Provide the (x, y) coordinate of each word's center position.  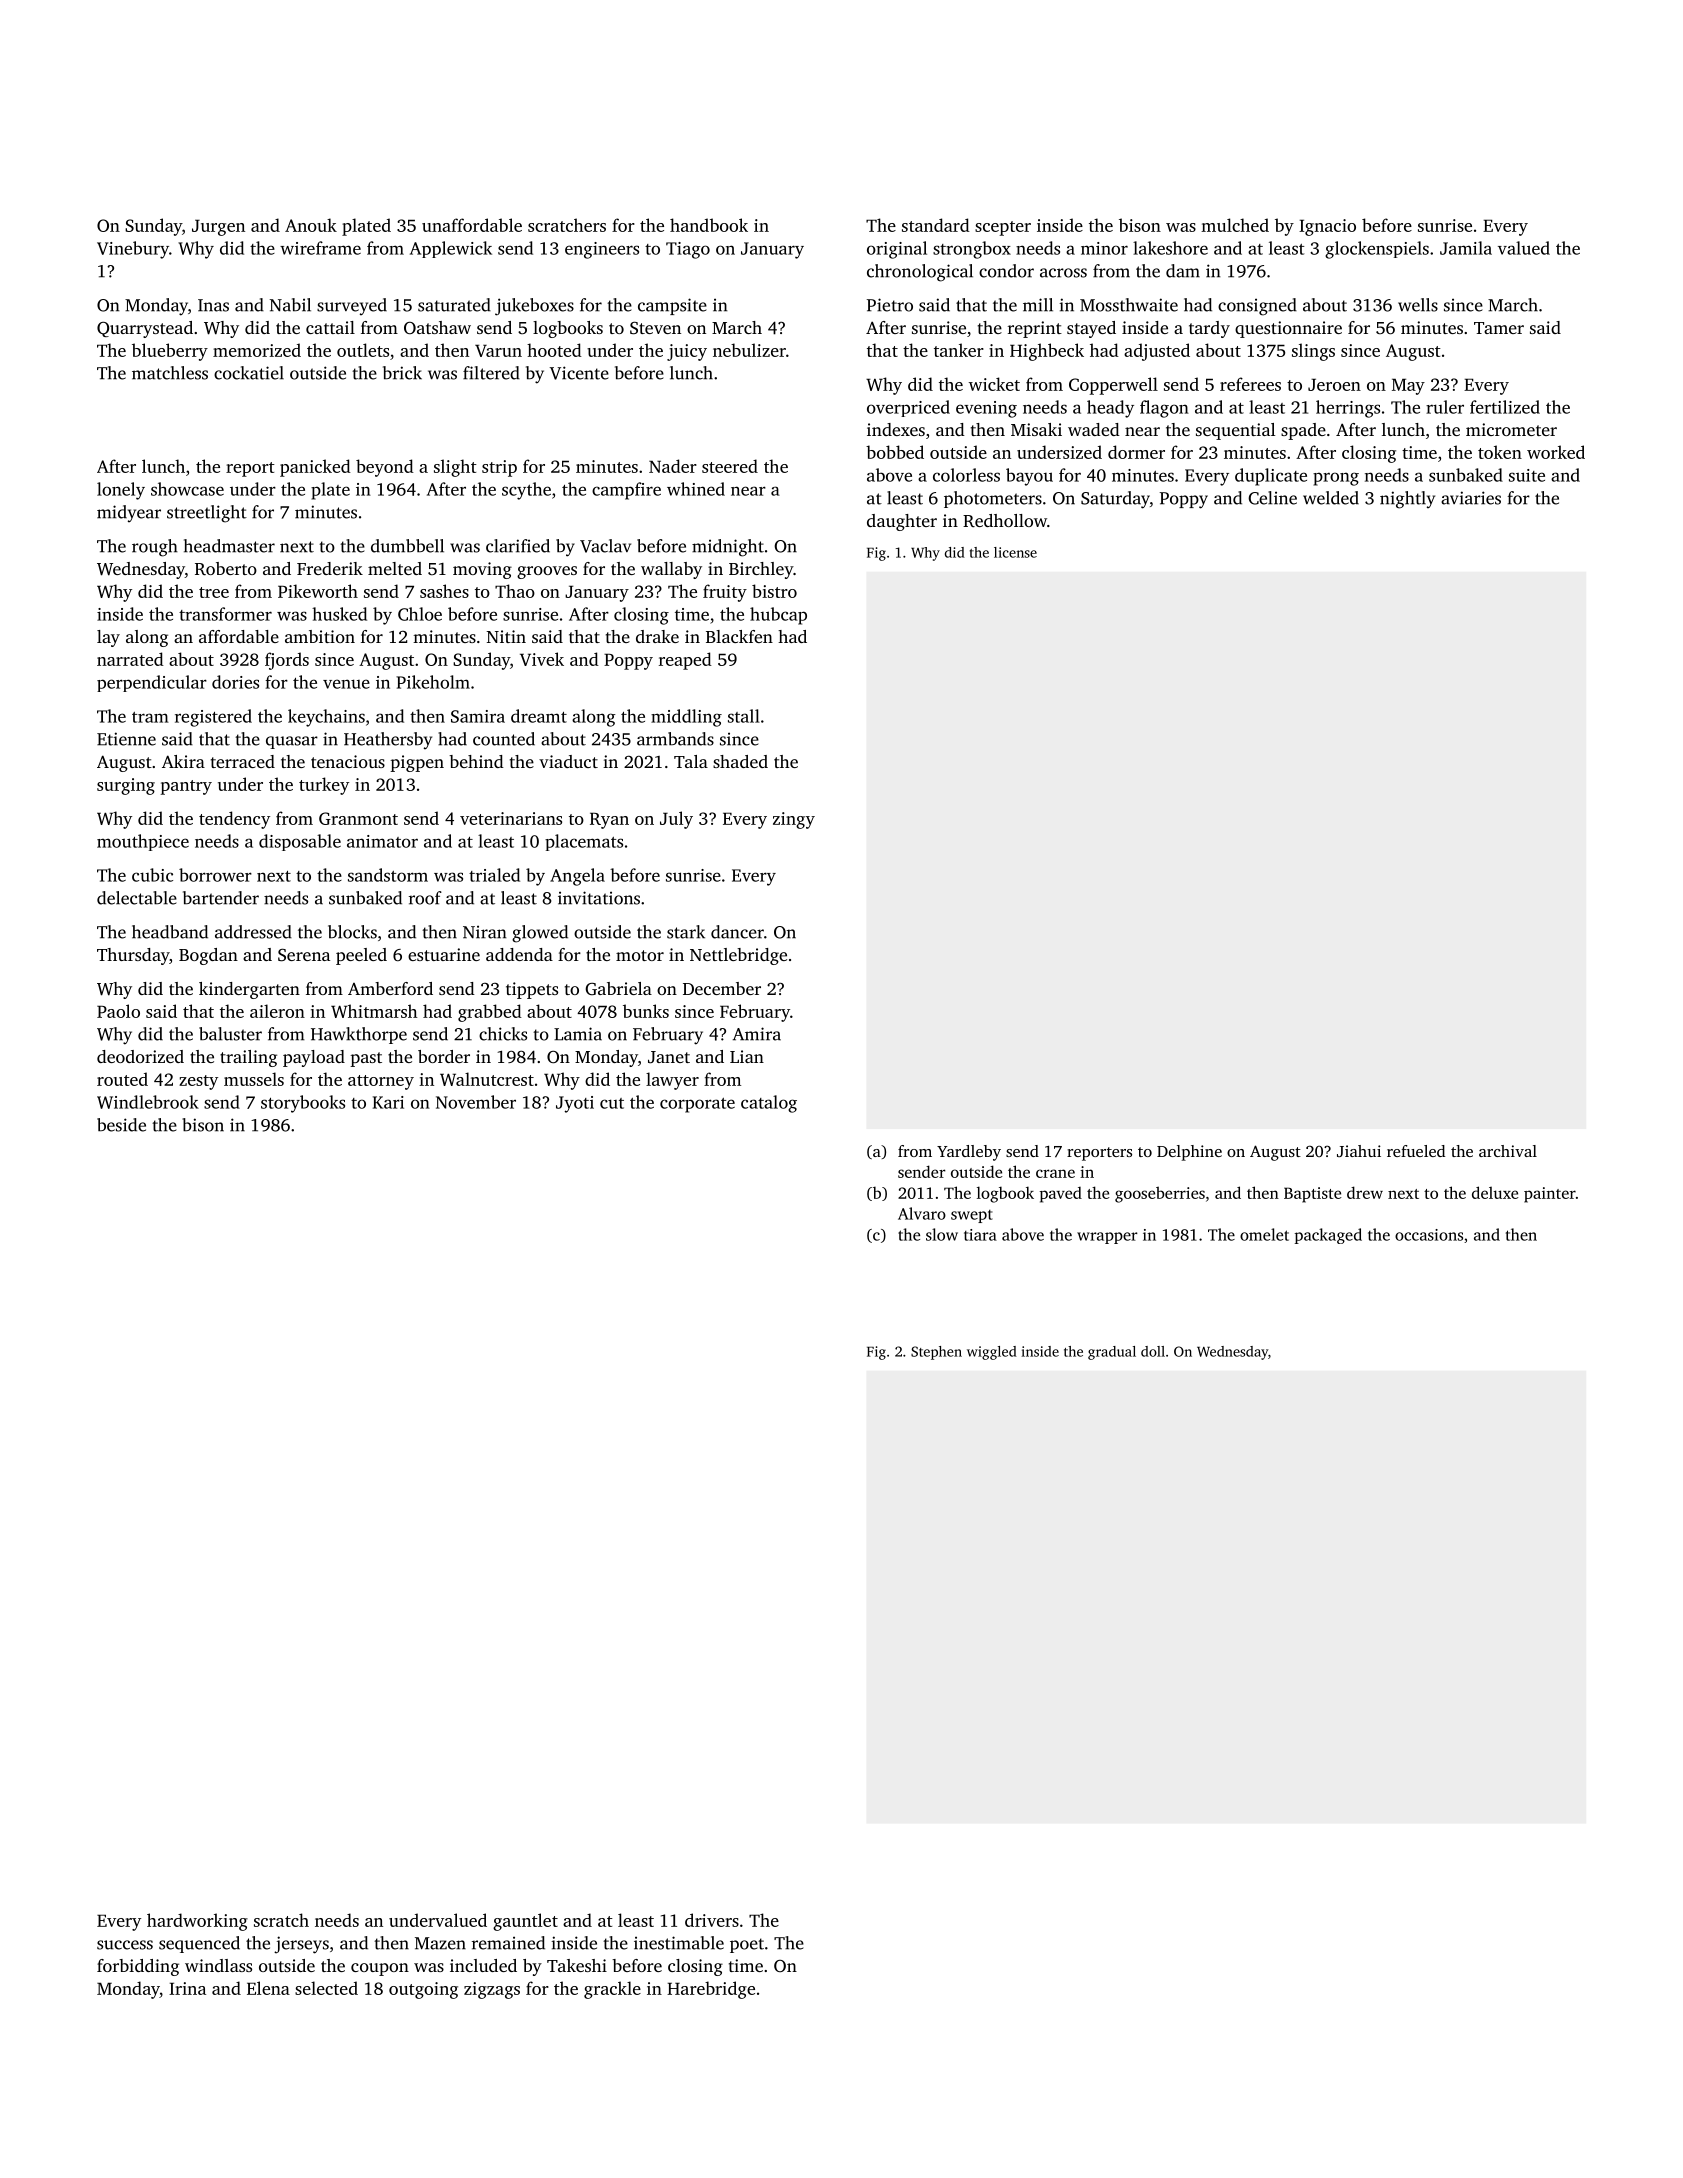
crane (1055, 1173)
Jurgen (218, 227)
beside (121, 1125)
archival (1508, 1151)
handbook (709, 225)
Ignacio (1327, 227)
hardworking (197, 1922)
